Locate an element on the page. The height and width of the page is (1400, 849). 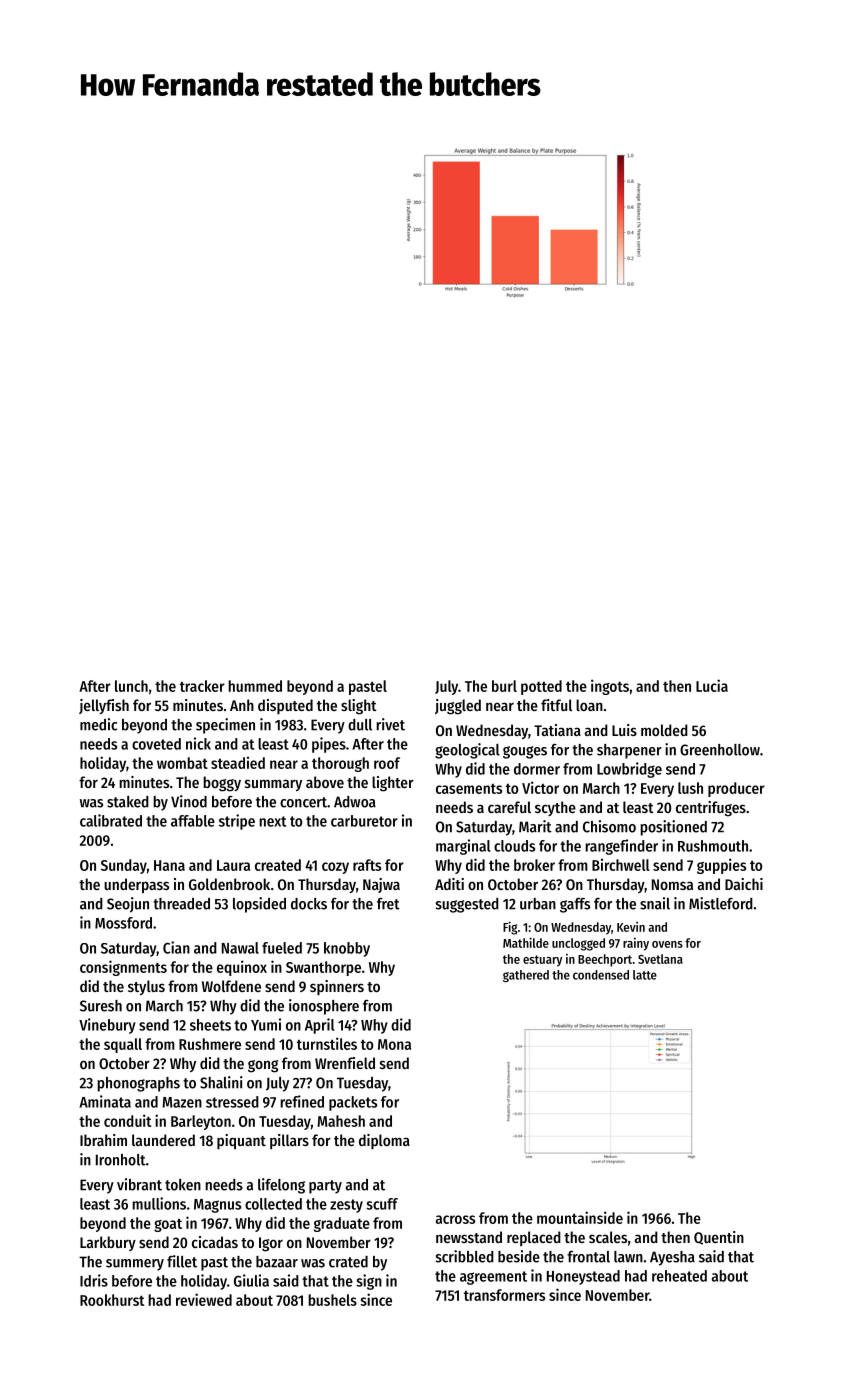
scribbled is located at coordinates (464, 1256).
